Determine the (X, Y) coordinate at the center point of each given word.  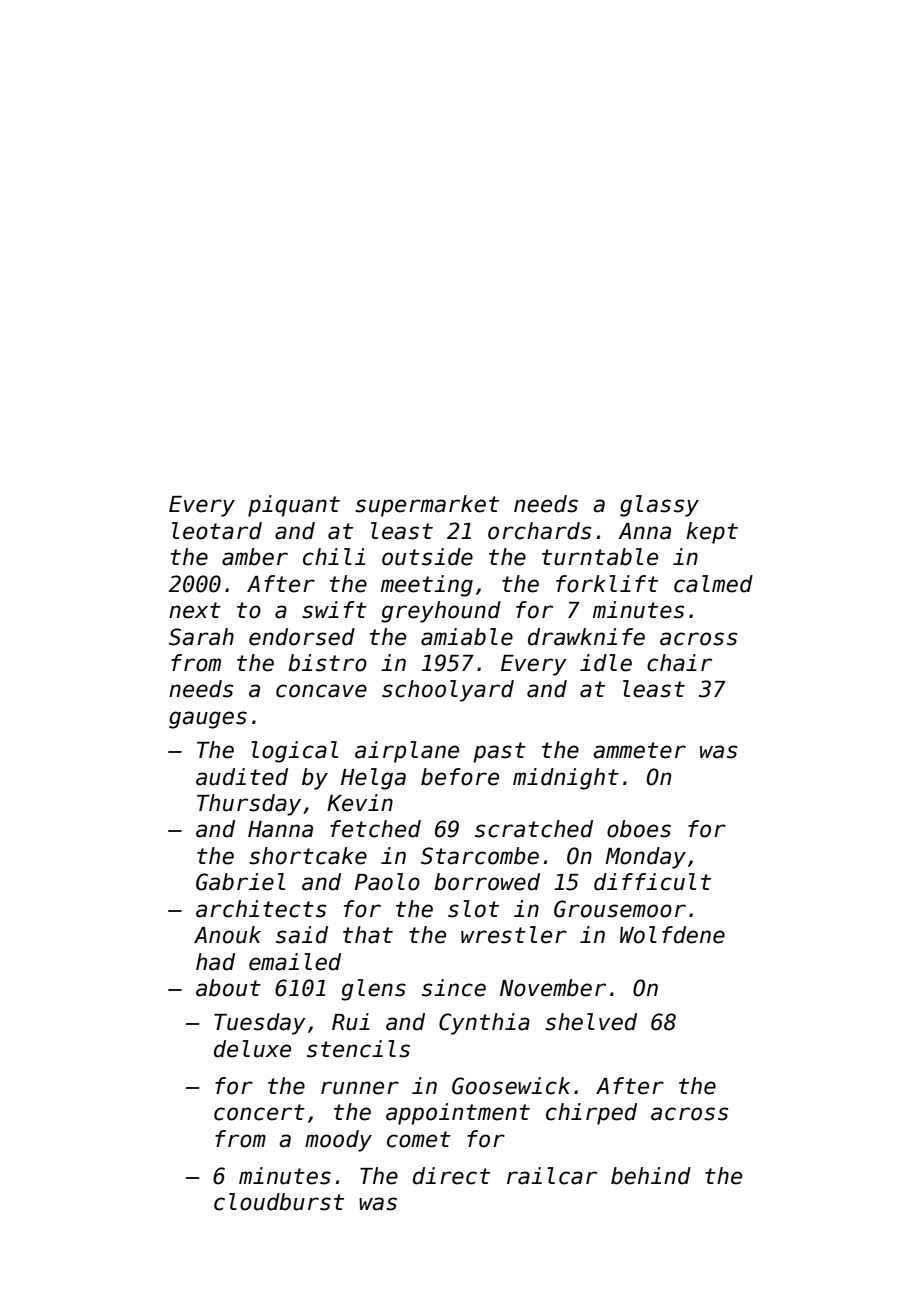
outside (427, 557)
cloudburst (279, 1202)
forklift (607, 584)
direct (451, 1176)
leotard (217, 531)
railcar (552, 1176)
